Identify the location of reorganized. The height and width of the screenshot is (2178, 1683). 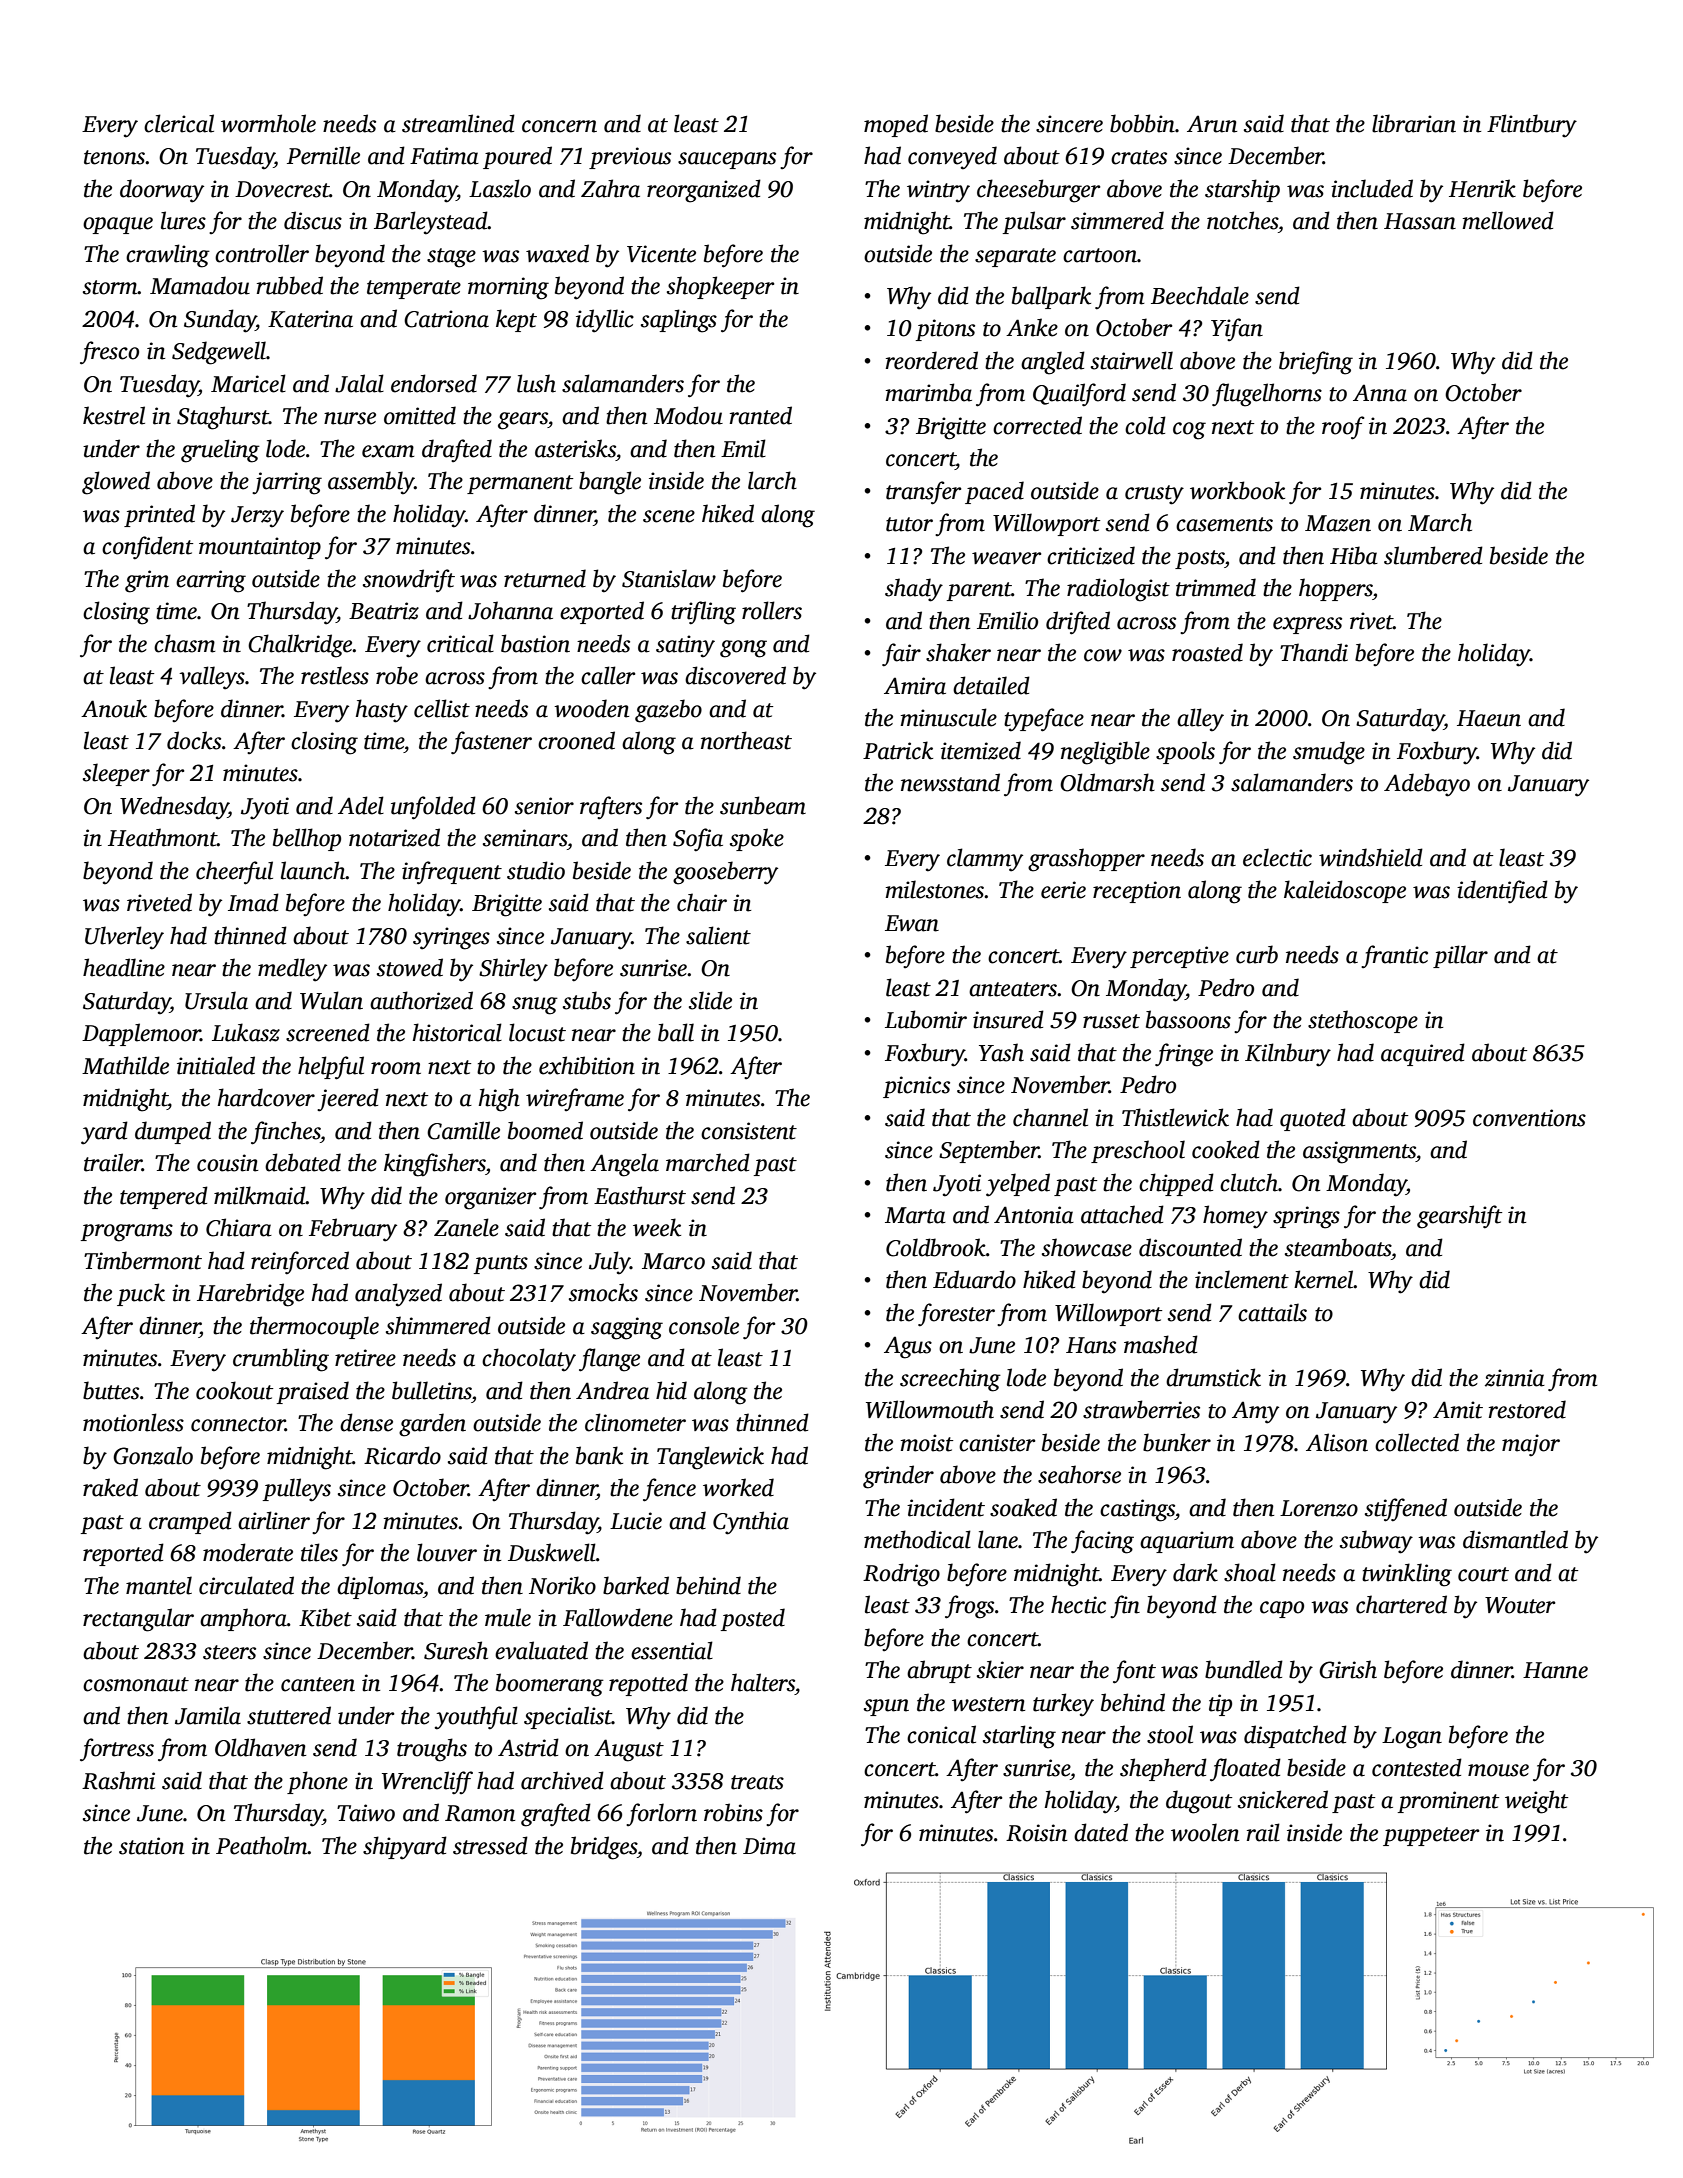
(704, 191).
